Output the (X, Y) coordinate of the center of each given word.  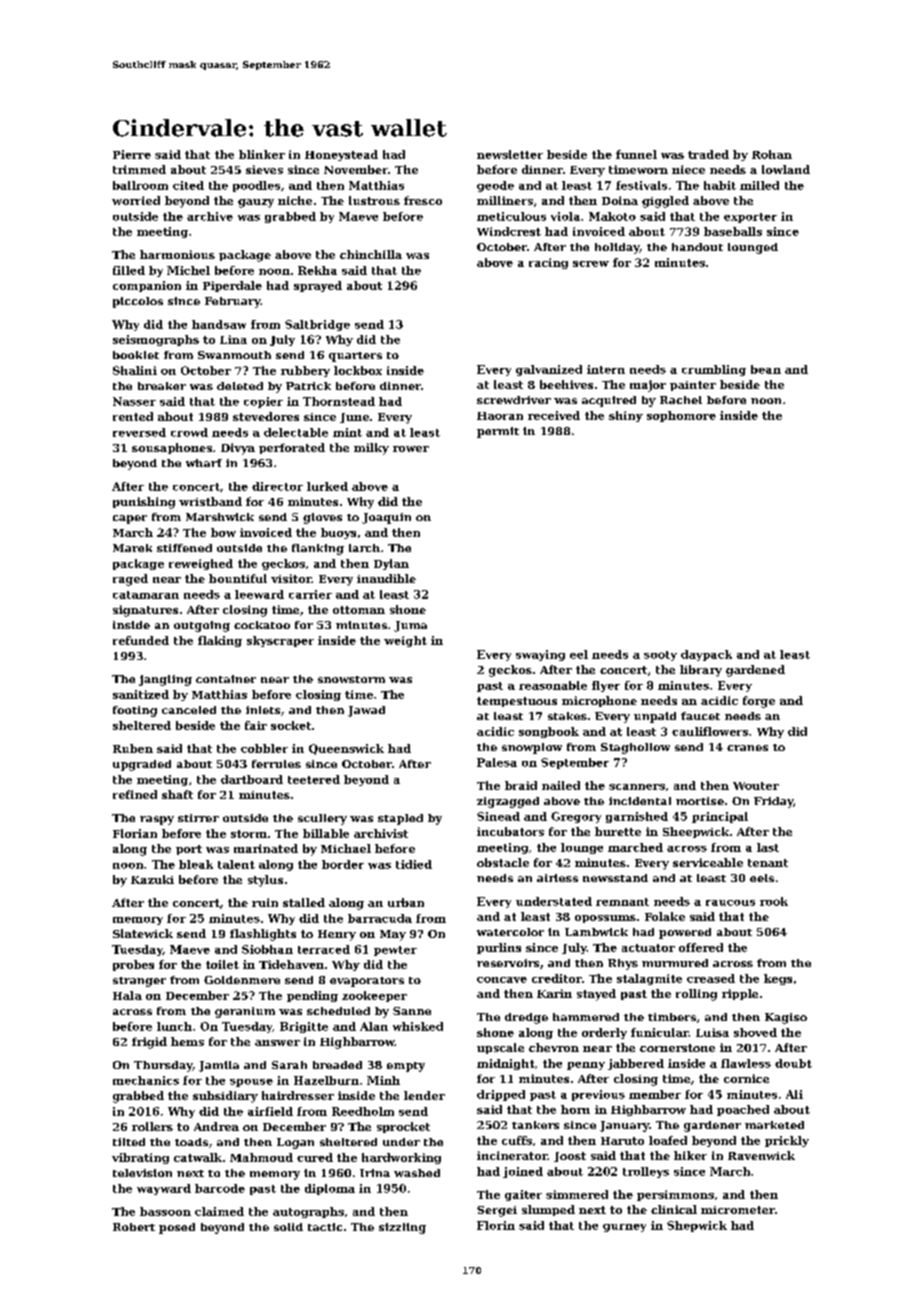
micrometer (738, 1210)
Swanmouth (234, 355)
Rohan (772, 154)
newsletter (510, 154)
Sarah (289, 1065)
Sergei (497, 1211)
